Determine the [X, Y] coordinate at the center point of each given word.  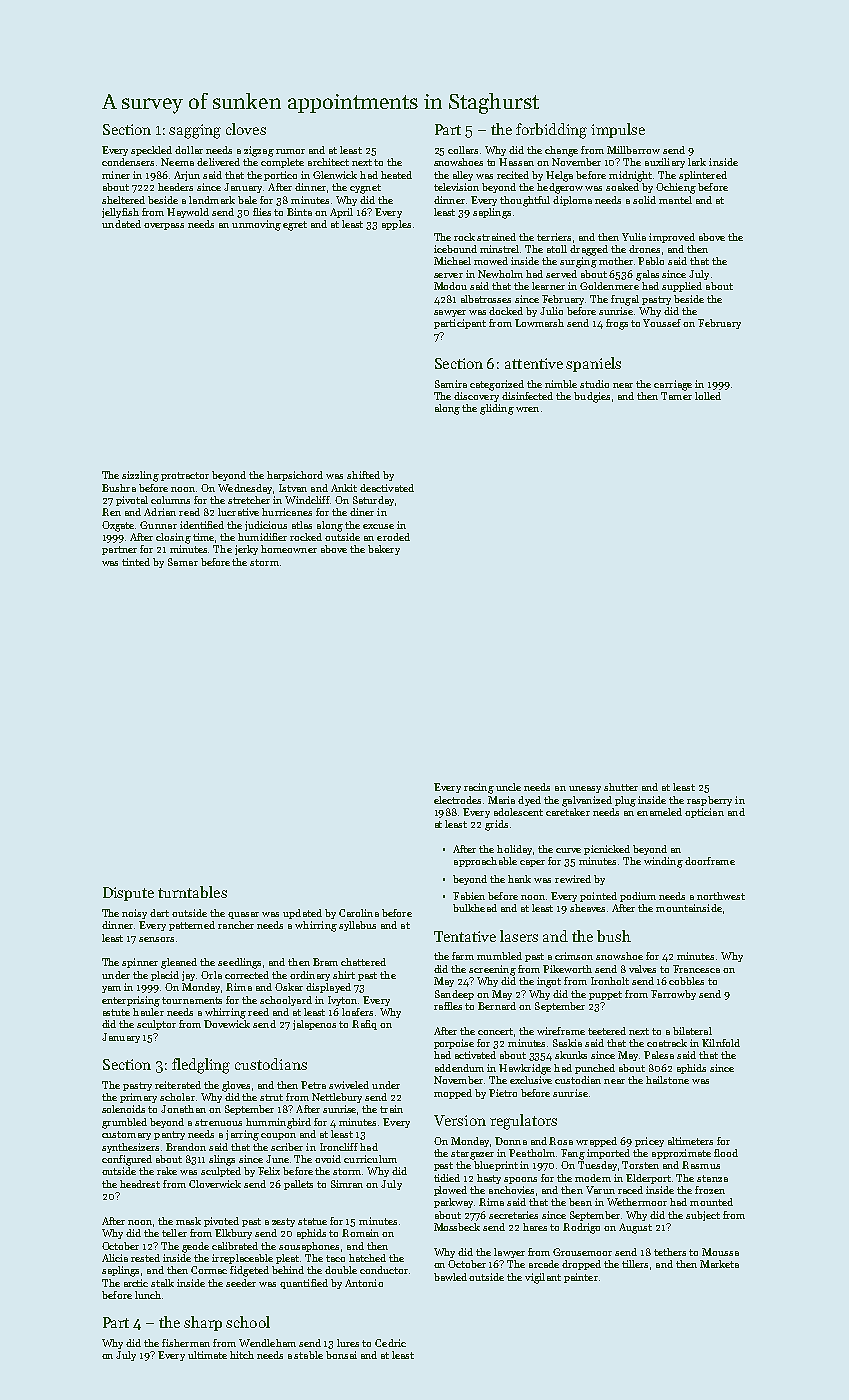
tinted [136, 562]
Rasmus [701, 1165]
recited [513, 175]
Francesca [696, 969]
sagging [195, 131]
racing [479, 788]
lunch [148, 1295]
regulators [523, 1122]
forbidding [551, 131]
